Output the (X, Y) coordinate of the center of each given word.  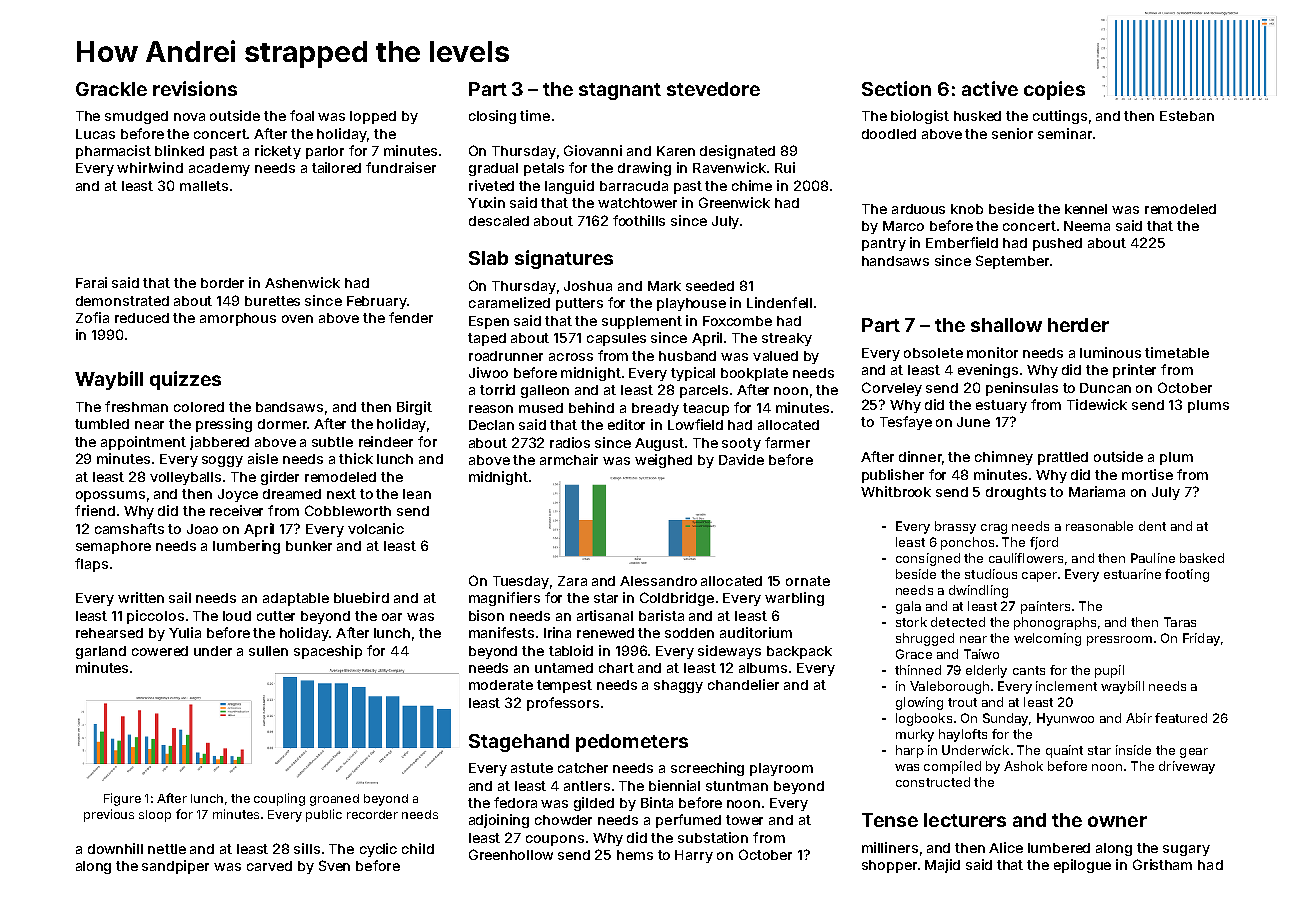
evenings (988, 371)
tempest (564, 686)
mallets (204, 186)
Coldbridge (677, 599)
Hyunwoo (1065, 719)
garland (101, 652)
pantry (884, 244)
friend (95, 510)
